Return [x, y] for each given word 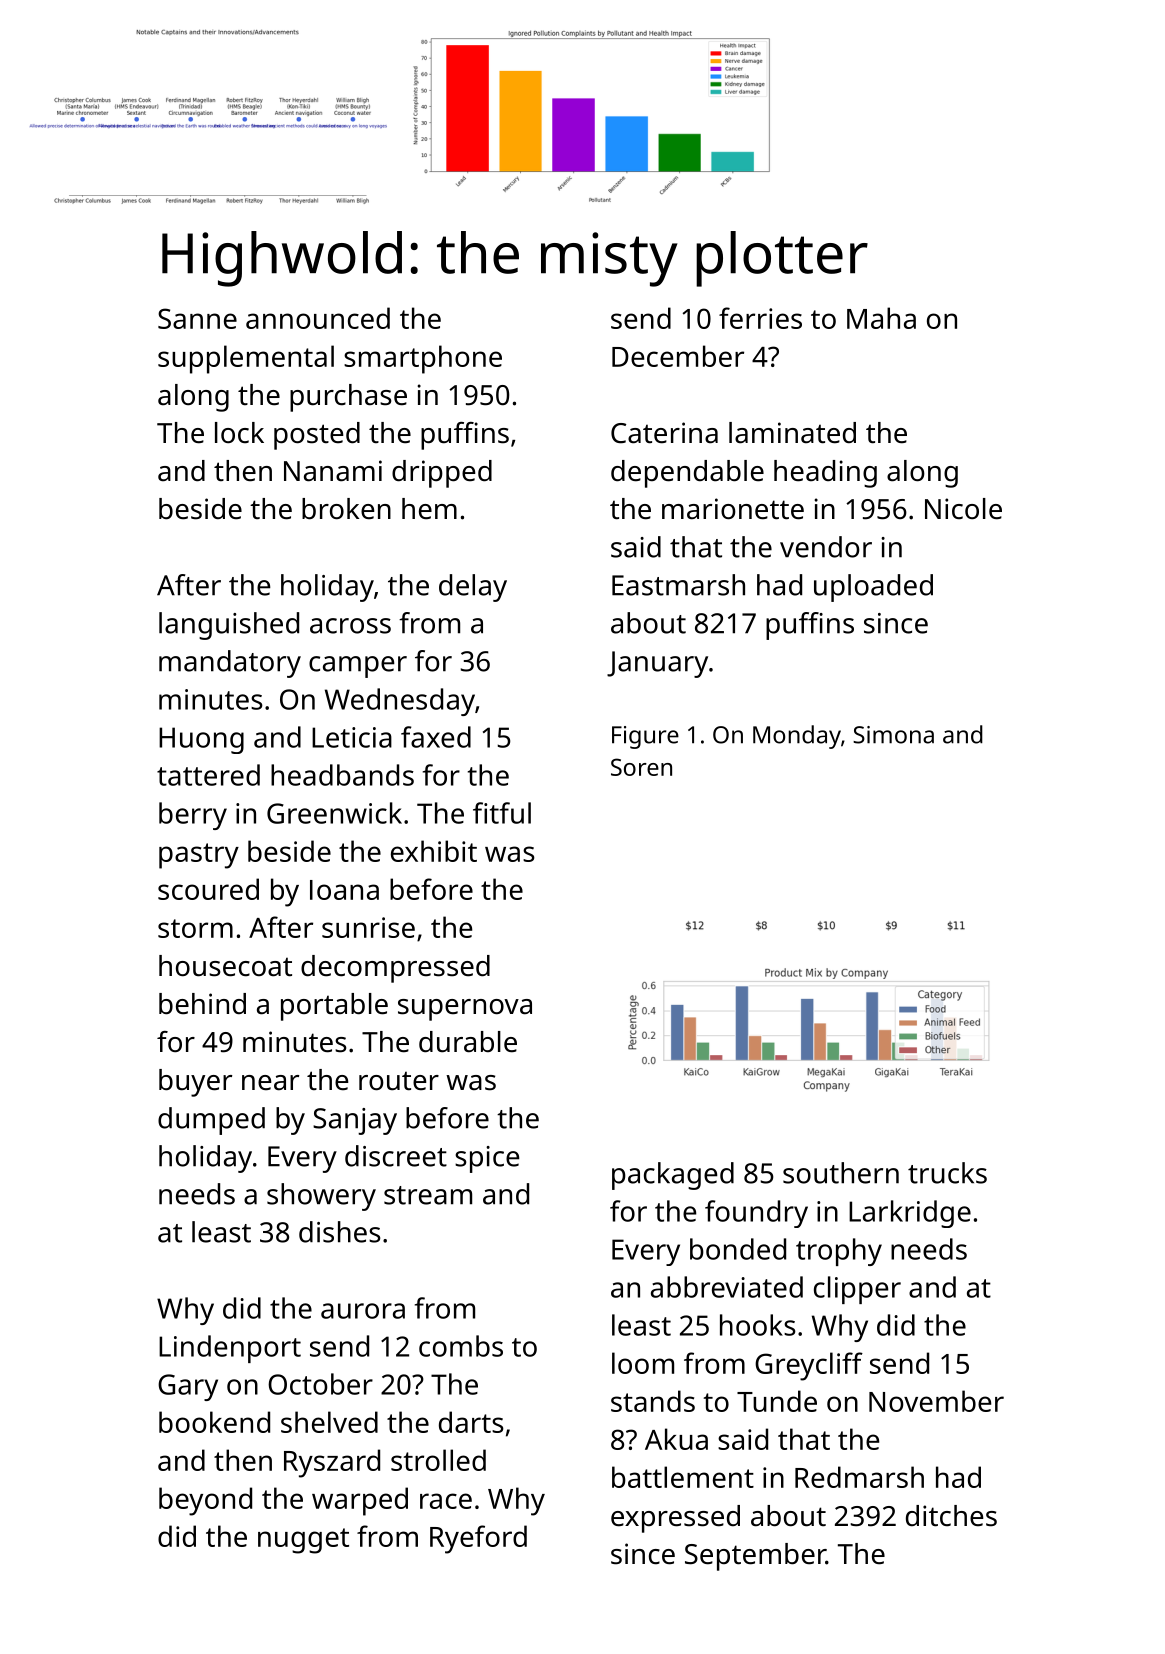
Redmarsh [859, 1477]
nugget [303, 1541]
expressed [675, 1519]
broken [346, 509]
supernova [465, 1010]
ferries [760, 318]
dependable [687, 474]
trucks [947, 1173]
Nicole [963, 509]
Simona [893, 735]
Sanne [197, 318]
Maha [881, 318]
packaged [673, 1176]
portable [334, 1007]
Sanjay [355, 1121]
